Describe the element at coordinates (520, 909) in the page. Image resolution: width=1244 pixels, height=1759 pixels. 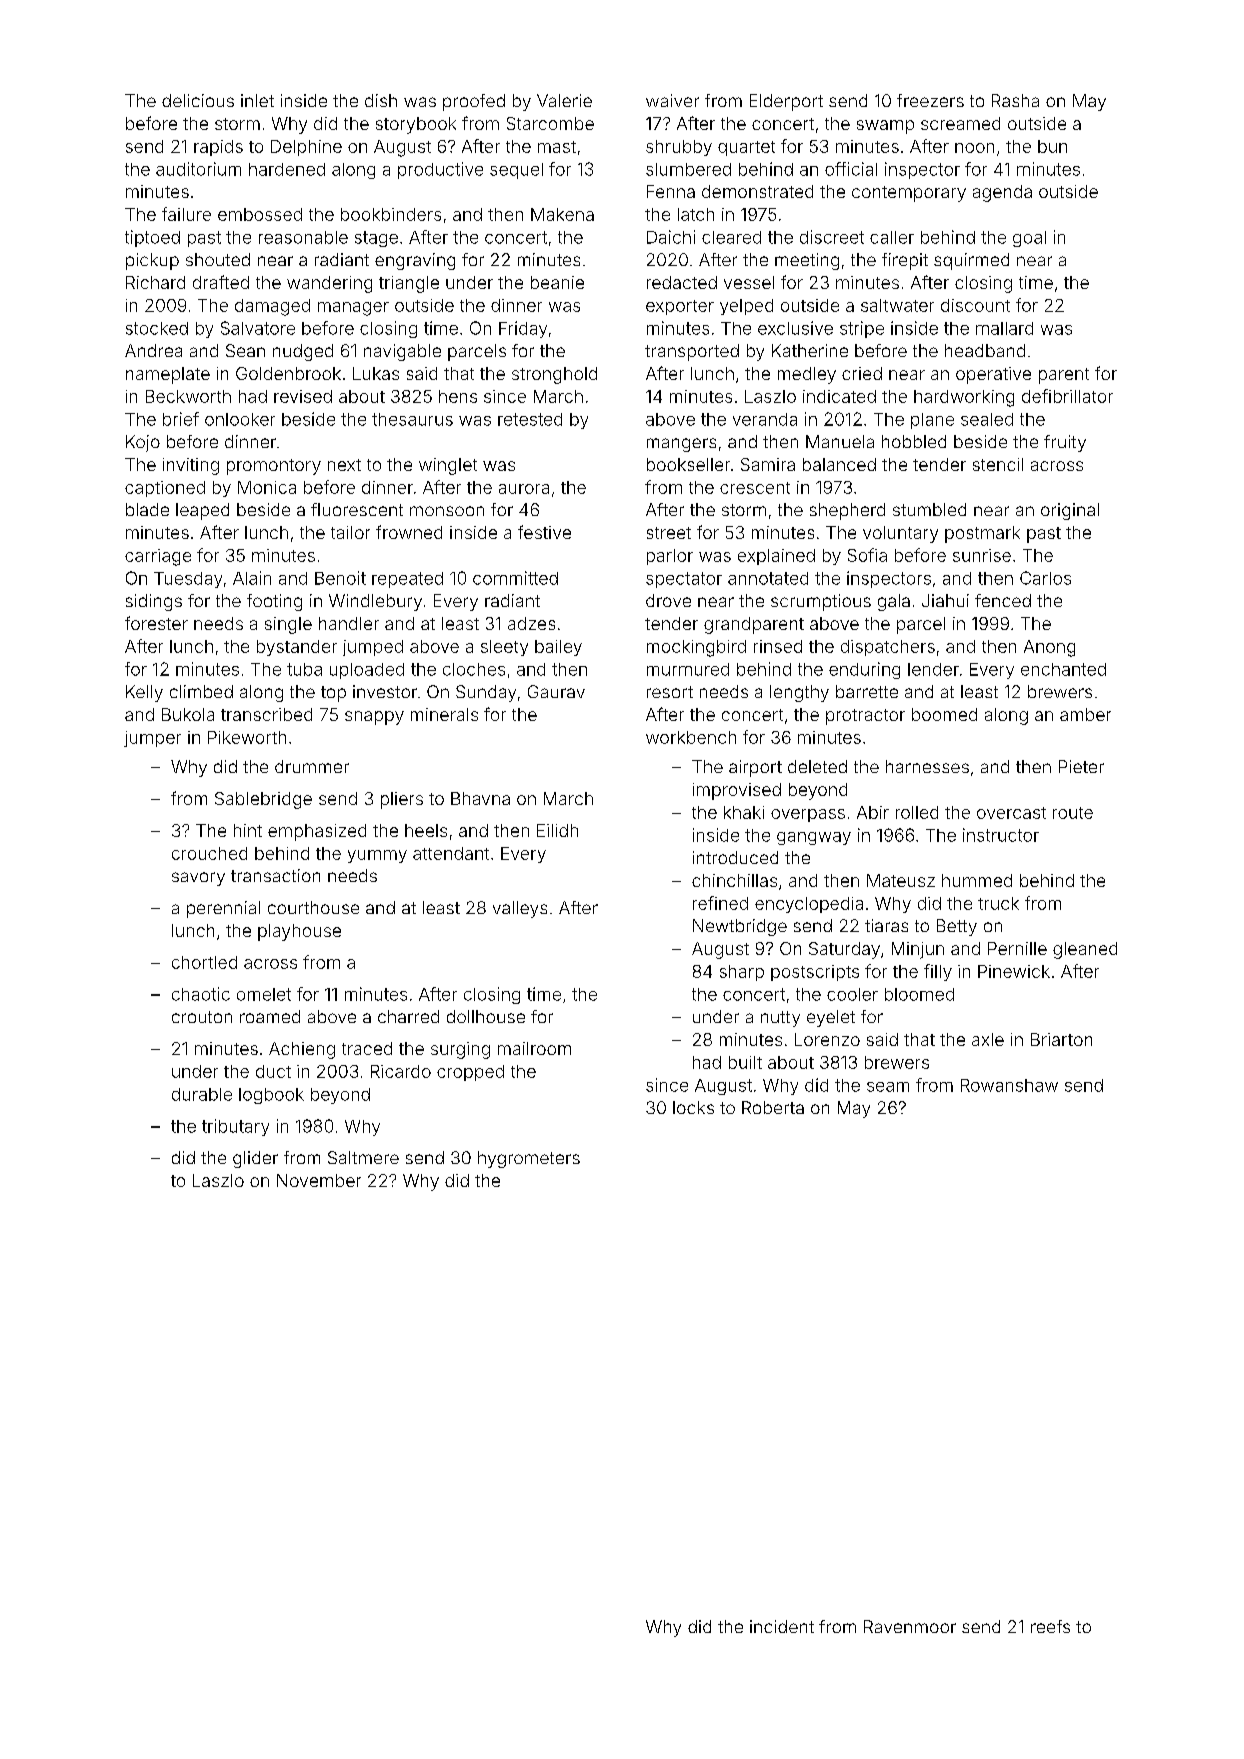
I see `valleys` at that location.
